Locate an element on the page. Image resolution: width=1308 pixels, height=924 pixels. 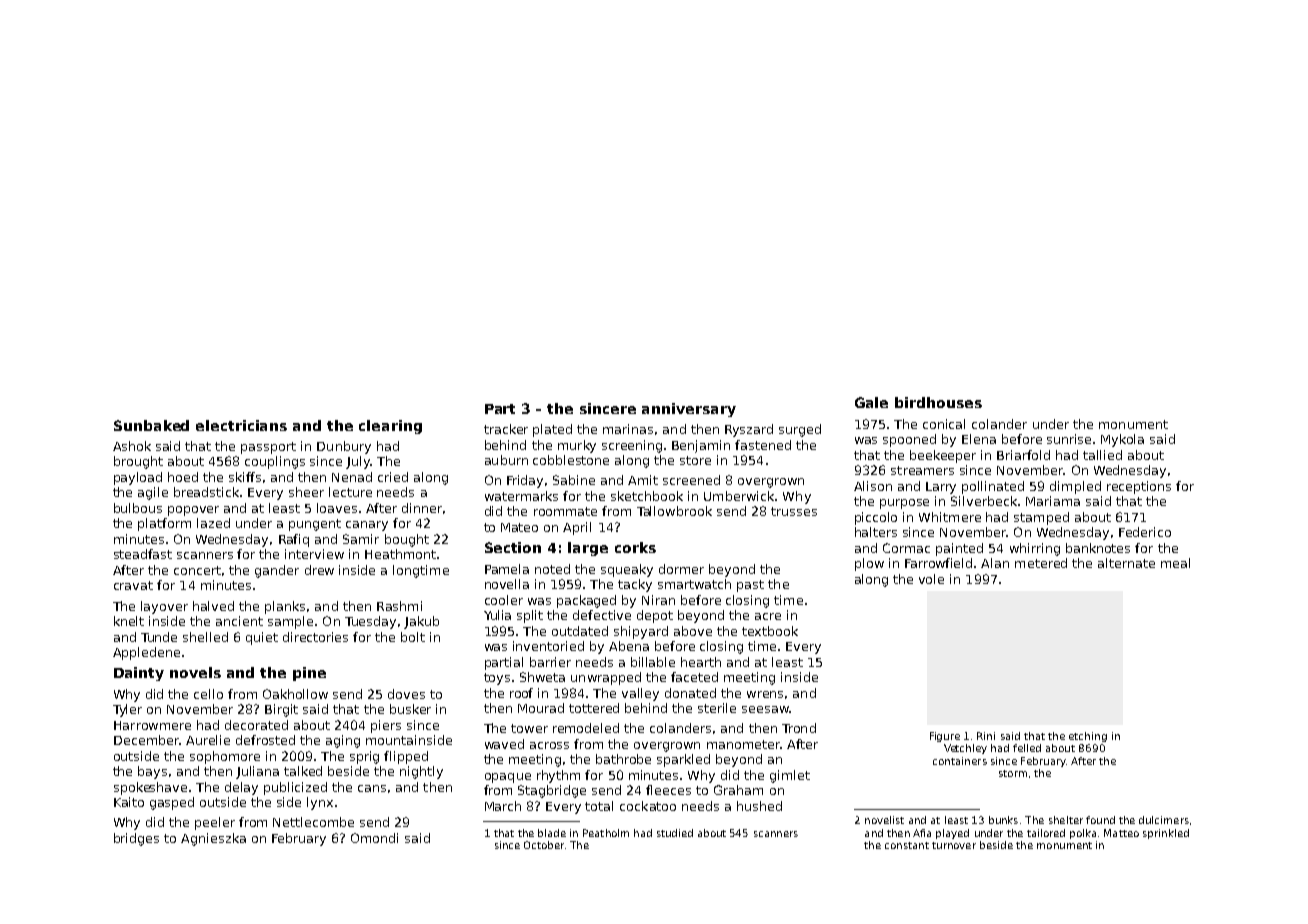
directories is located at coordinates (315, 637).
